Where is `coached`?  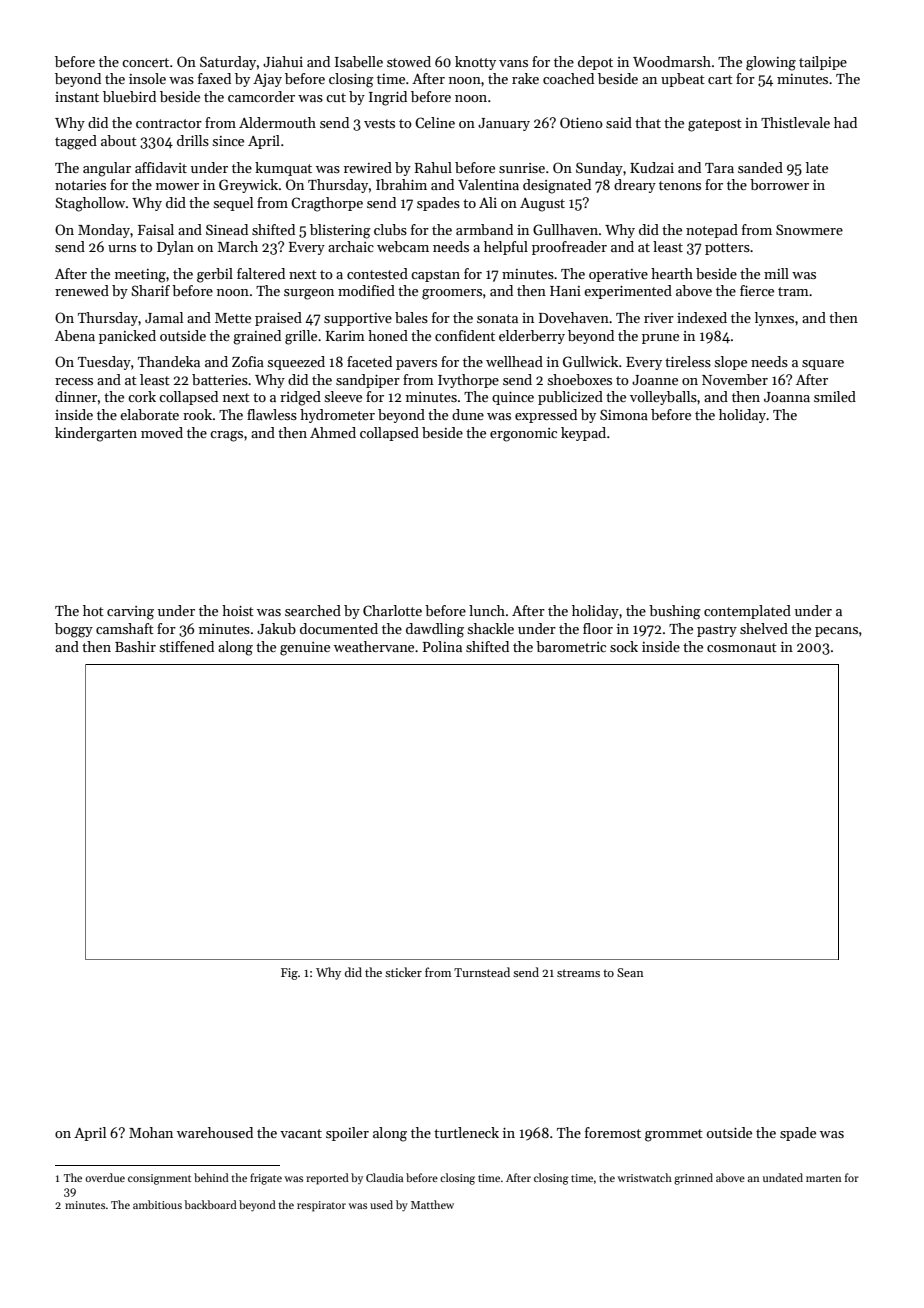
coached is located at coordinates (568, 78).
